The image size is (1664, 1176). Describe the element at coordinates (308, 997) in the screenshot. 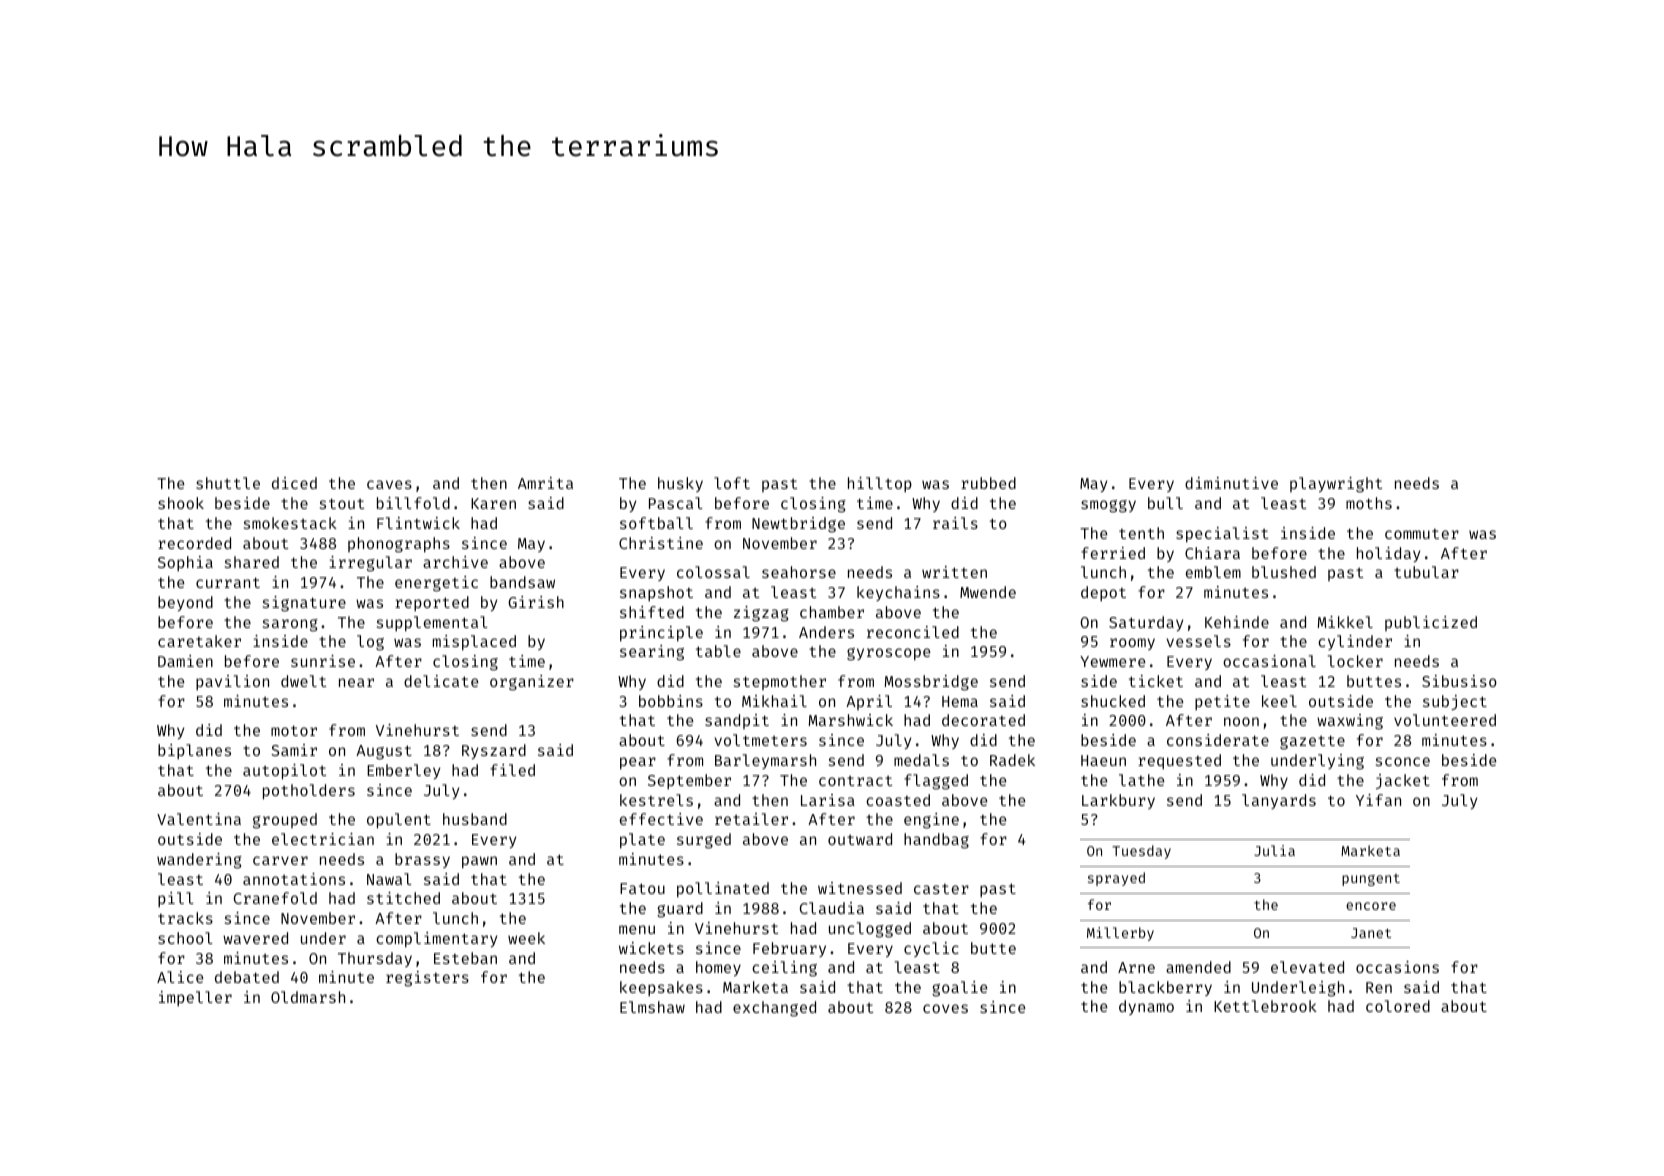

I see `Oldmarsh` at that location.
